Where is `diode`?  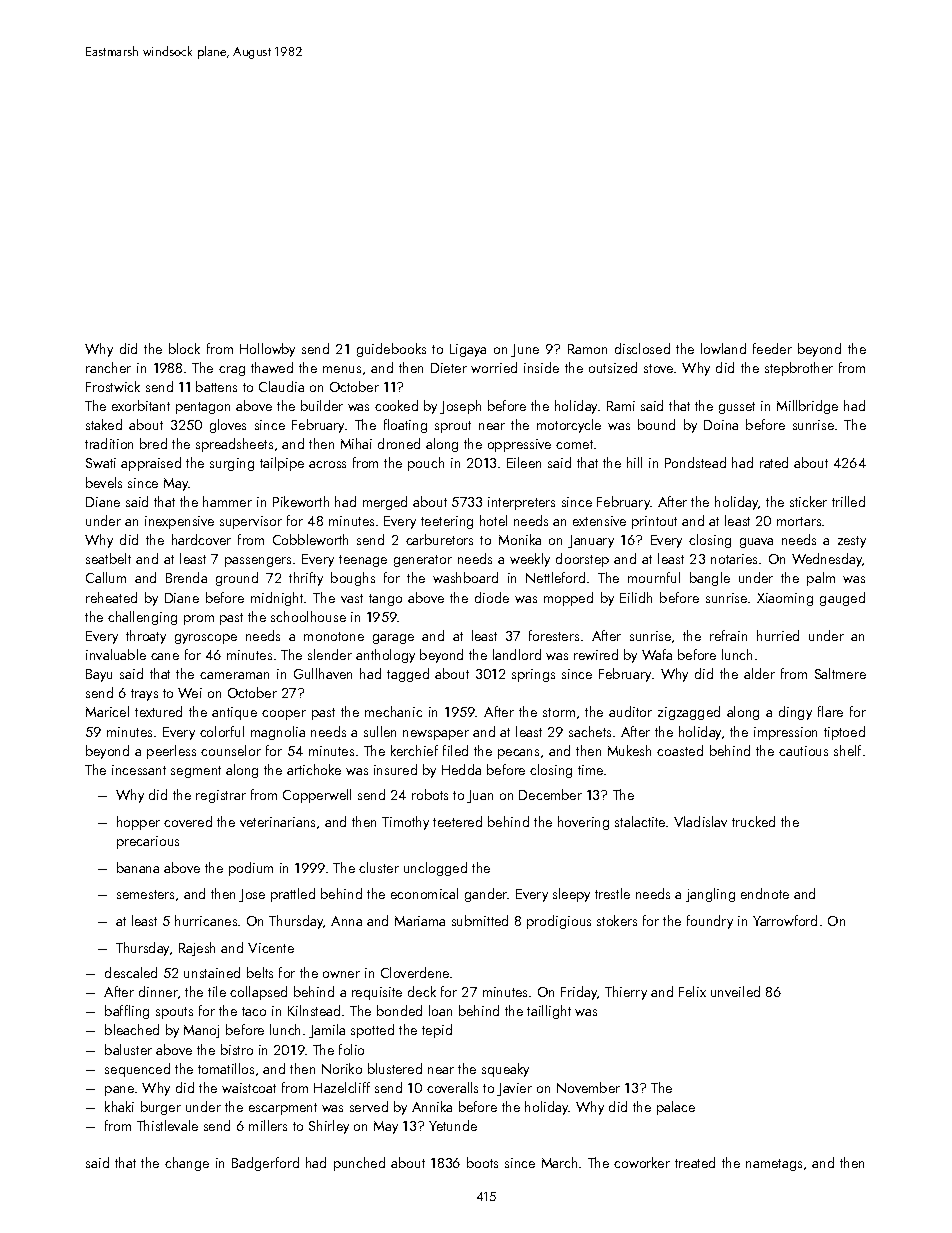
diode is located at coordinates (492, 597).
